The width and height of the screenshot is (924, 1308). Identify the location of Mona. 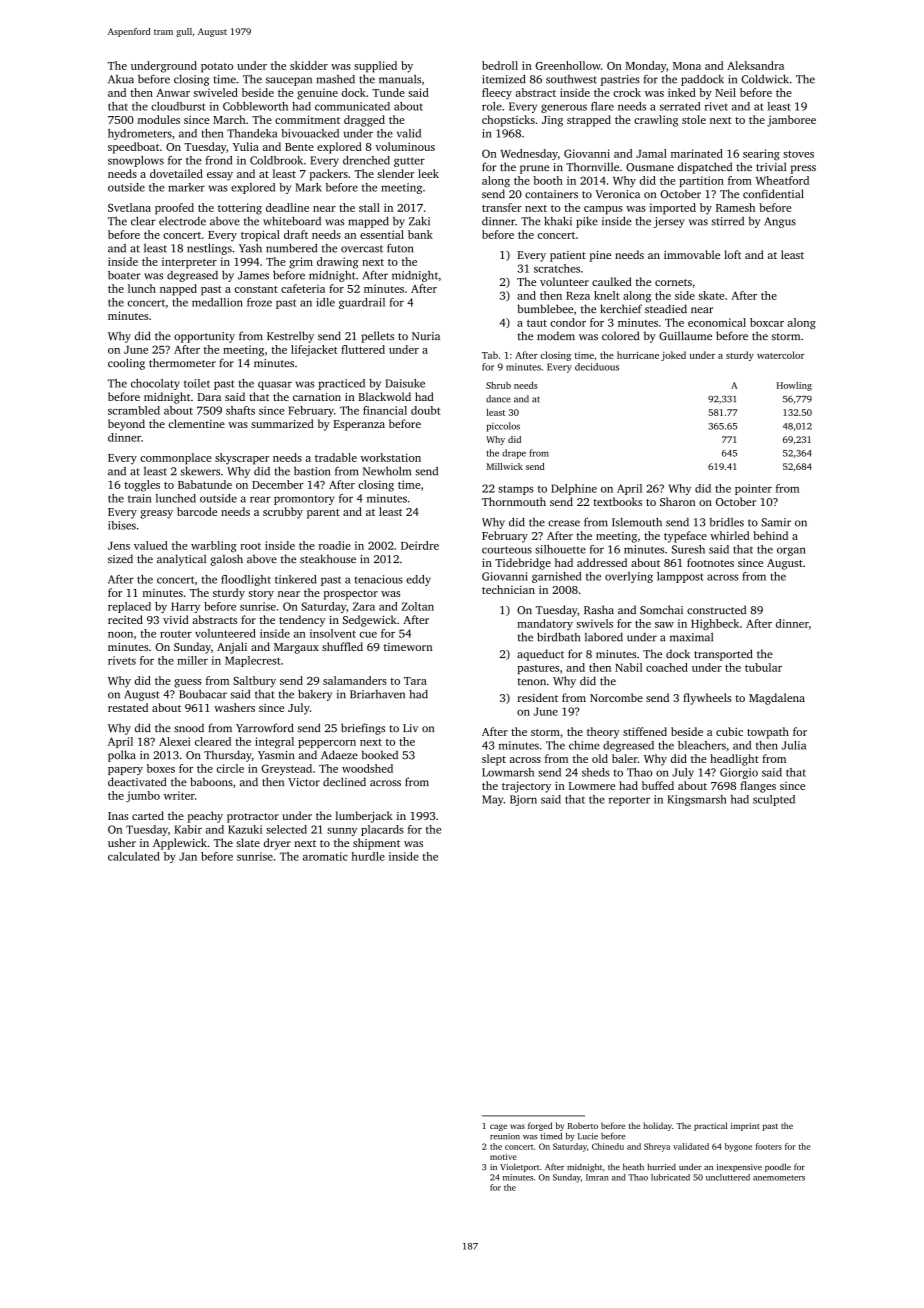
(687, 66).
